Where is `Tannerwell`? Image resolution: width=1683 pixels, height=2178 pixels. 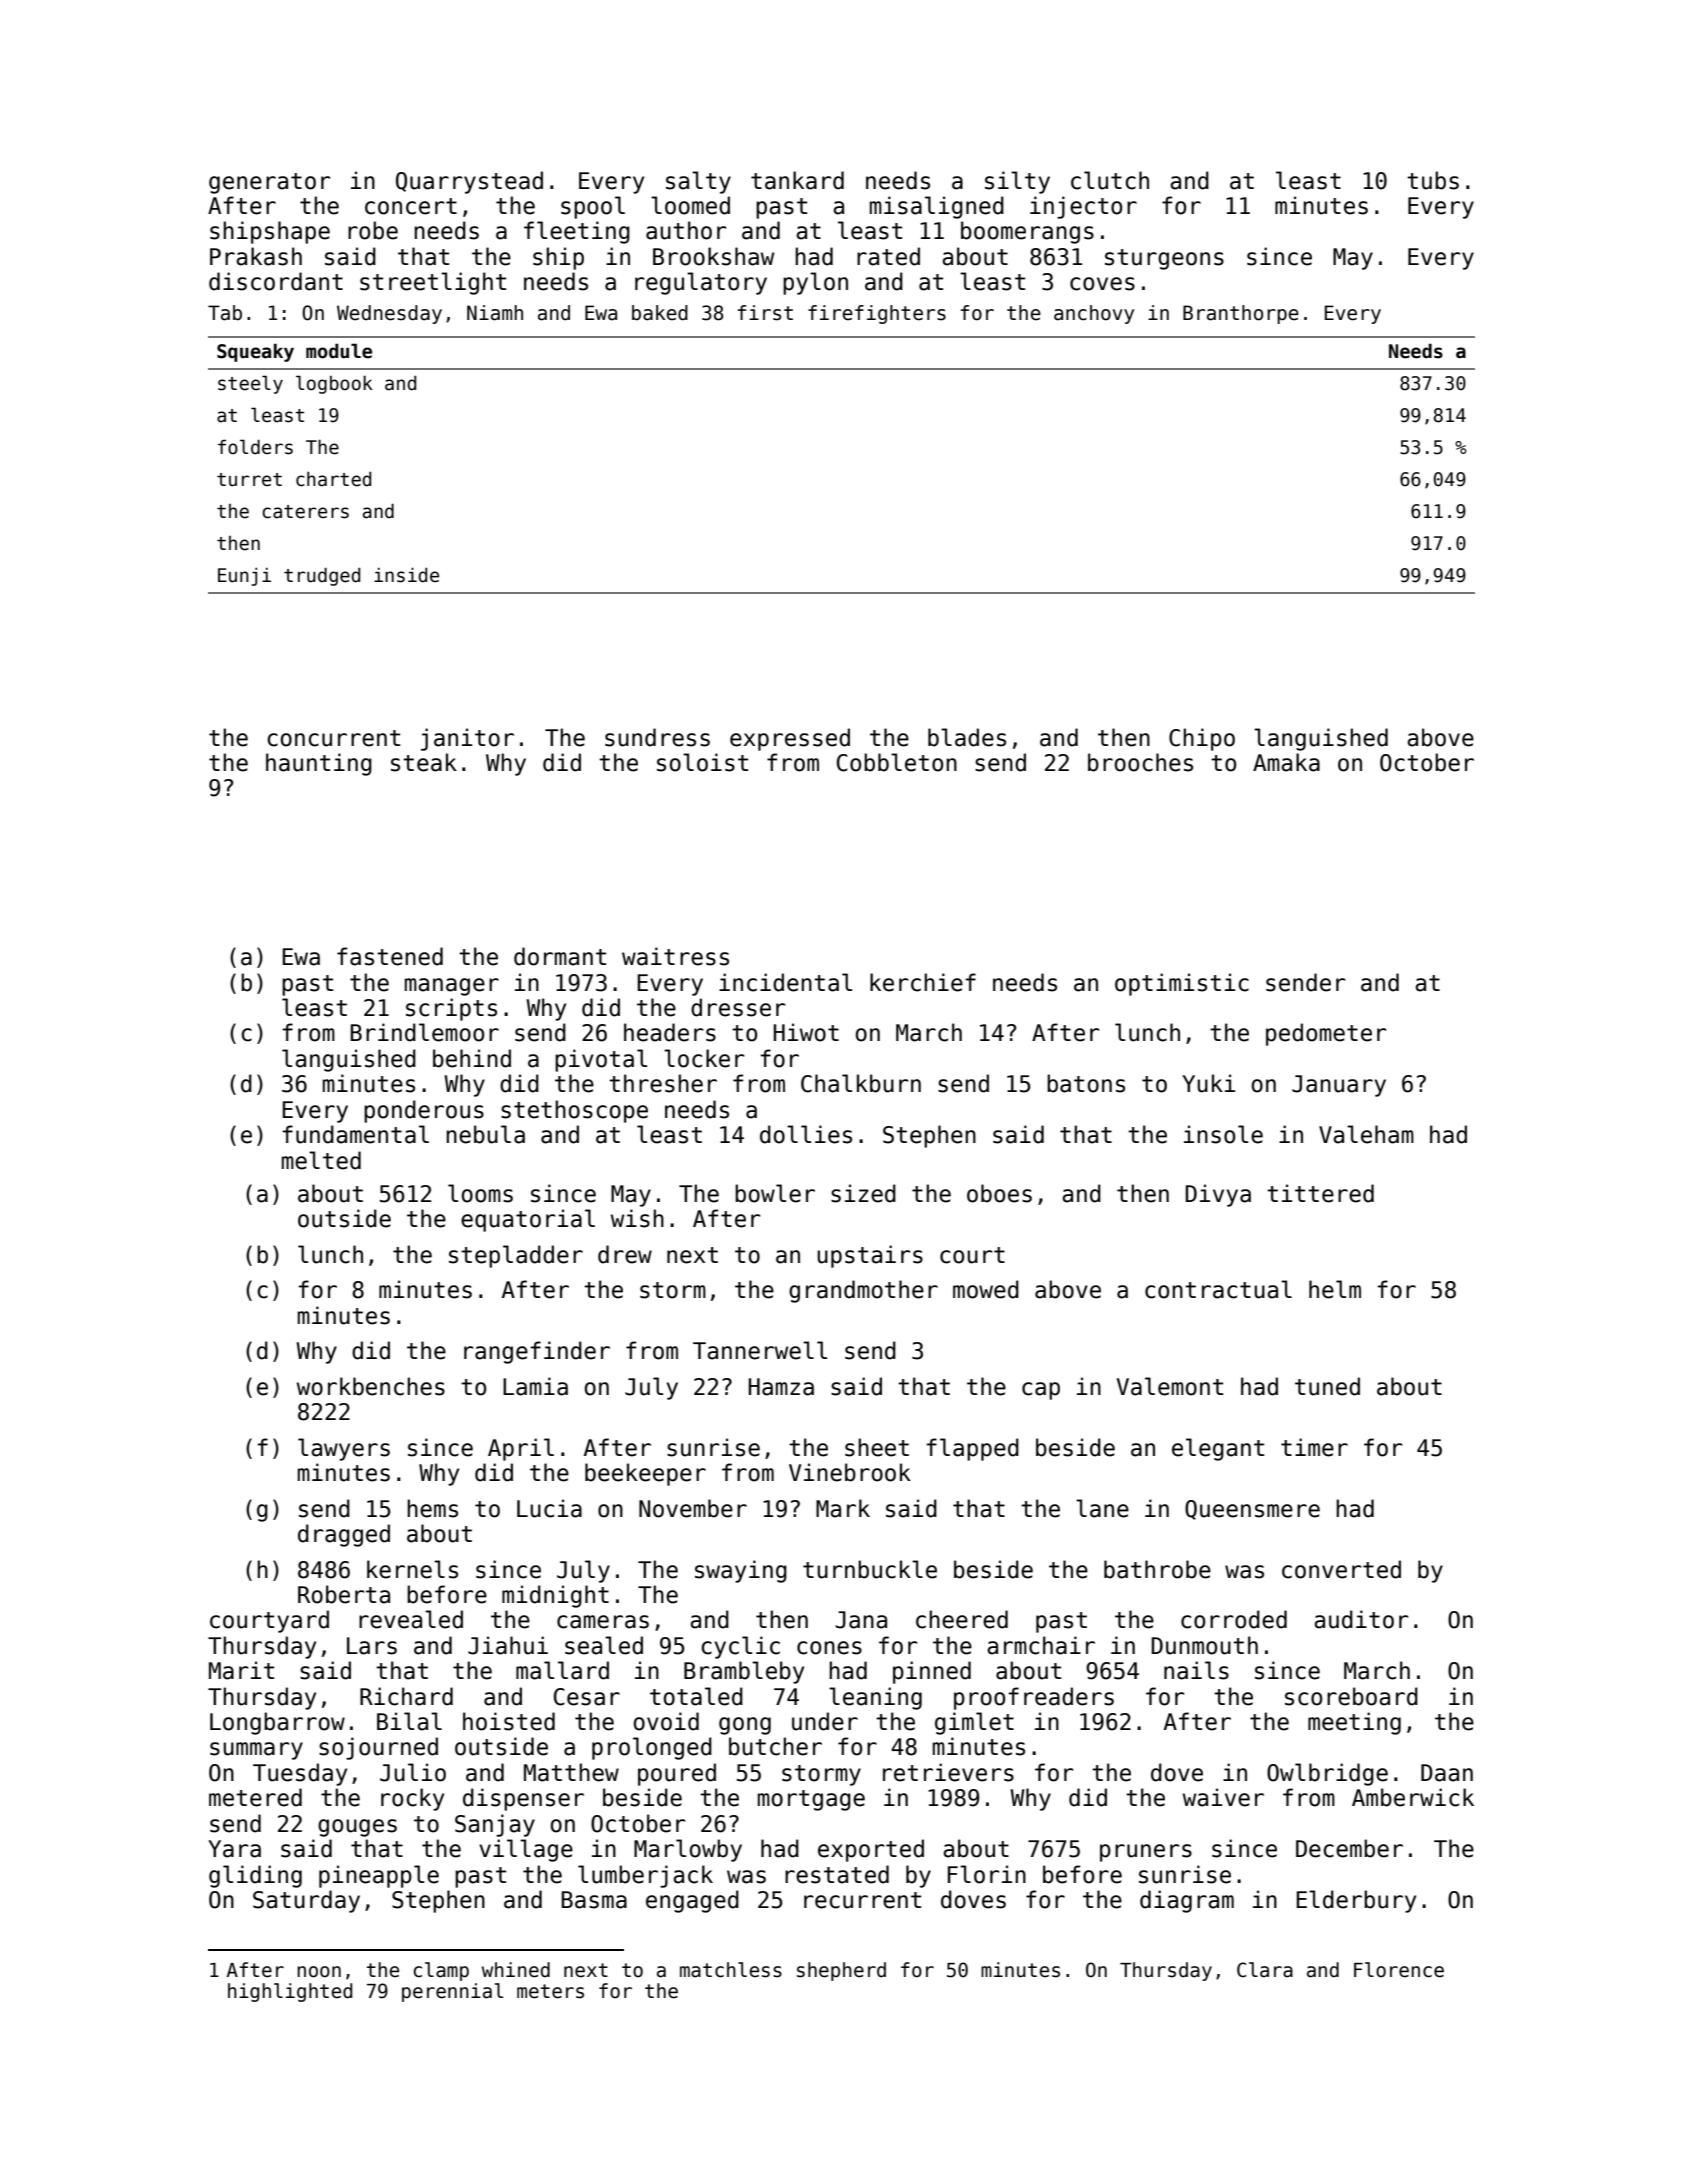
Tannerwell is located at coordinates (760, 1350).
